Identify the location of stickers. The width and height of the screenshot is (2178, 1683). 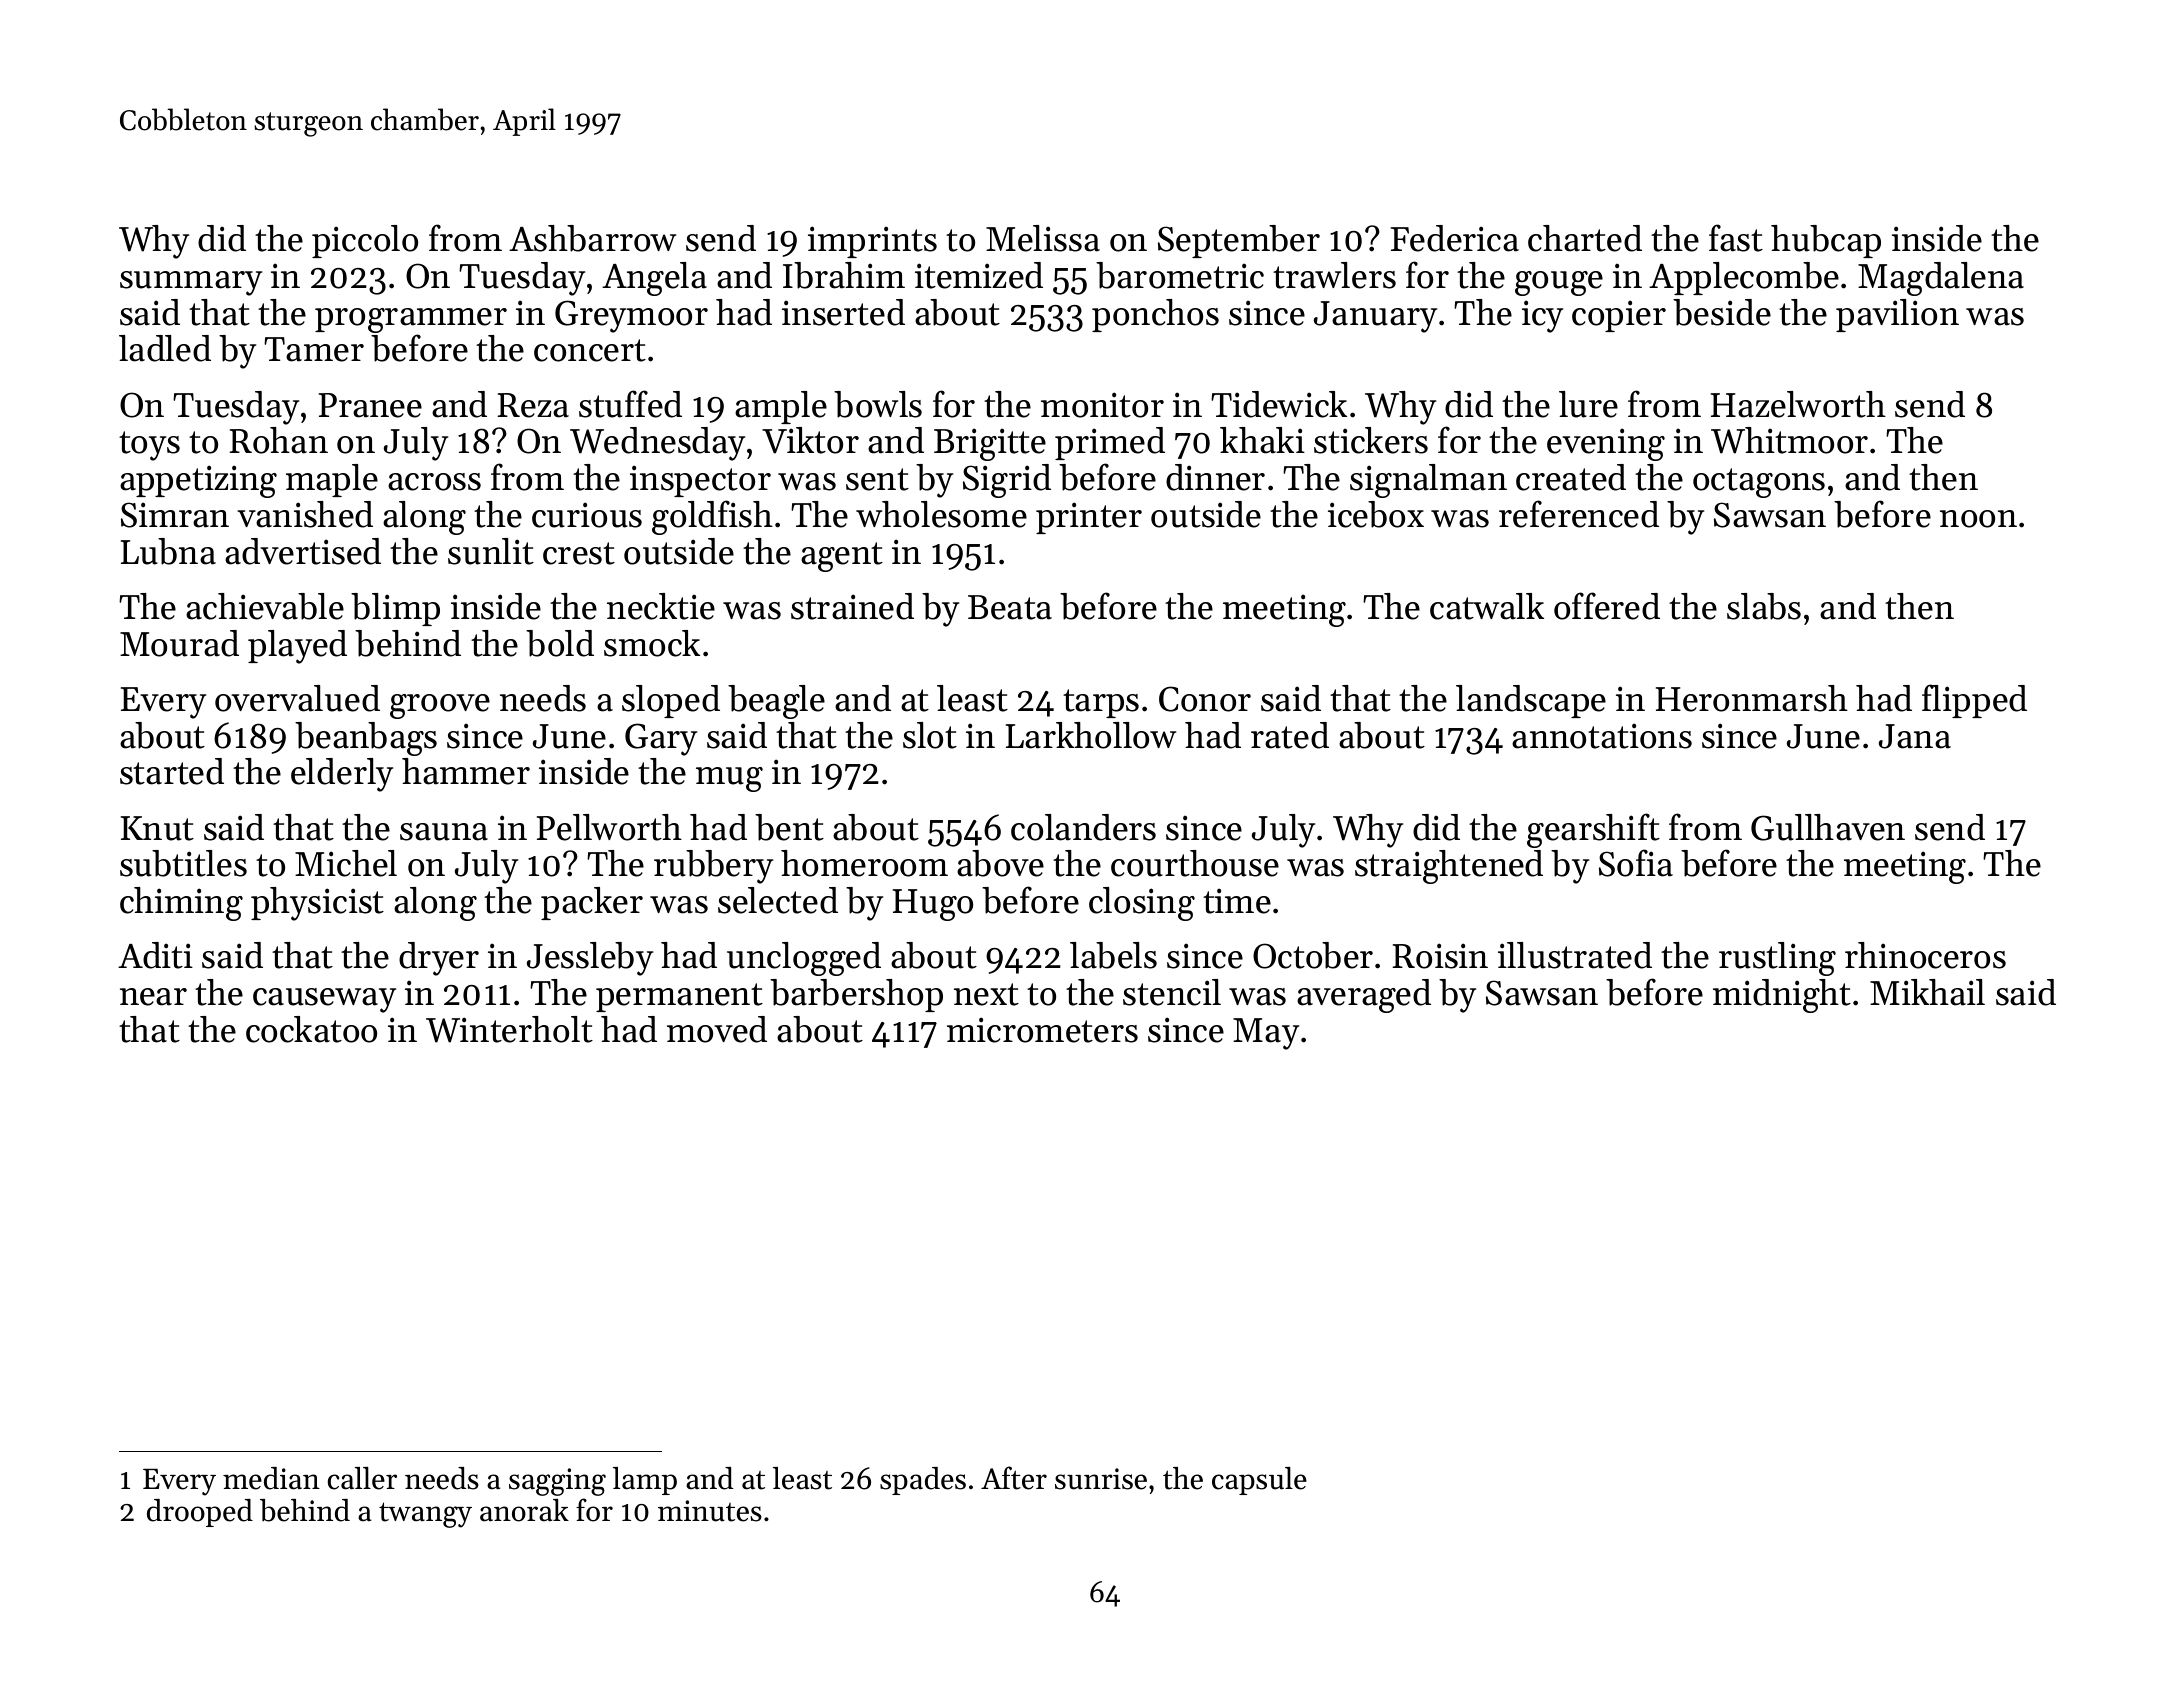
(1371, 440).
